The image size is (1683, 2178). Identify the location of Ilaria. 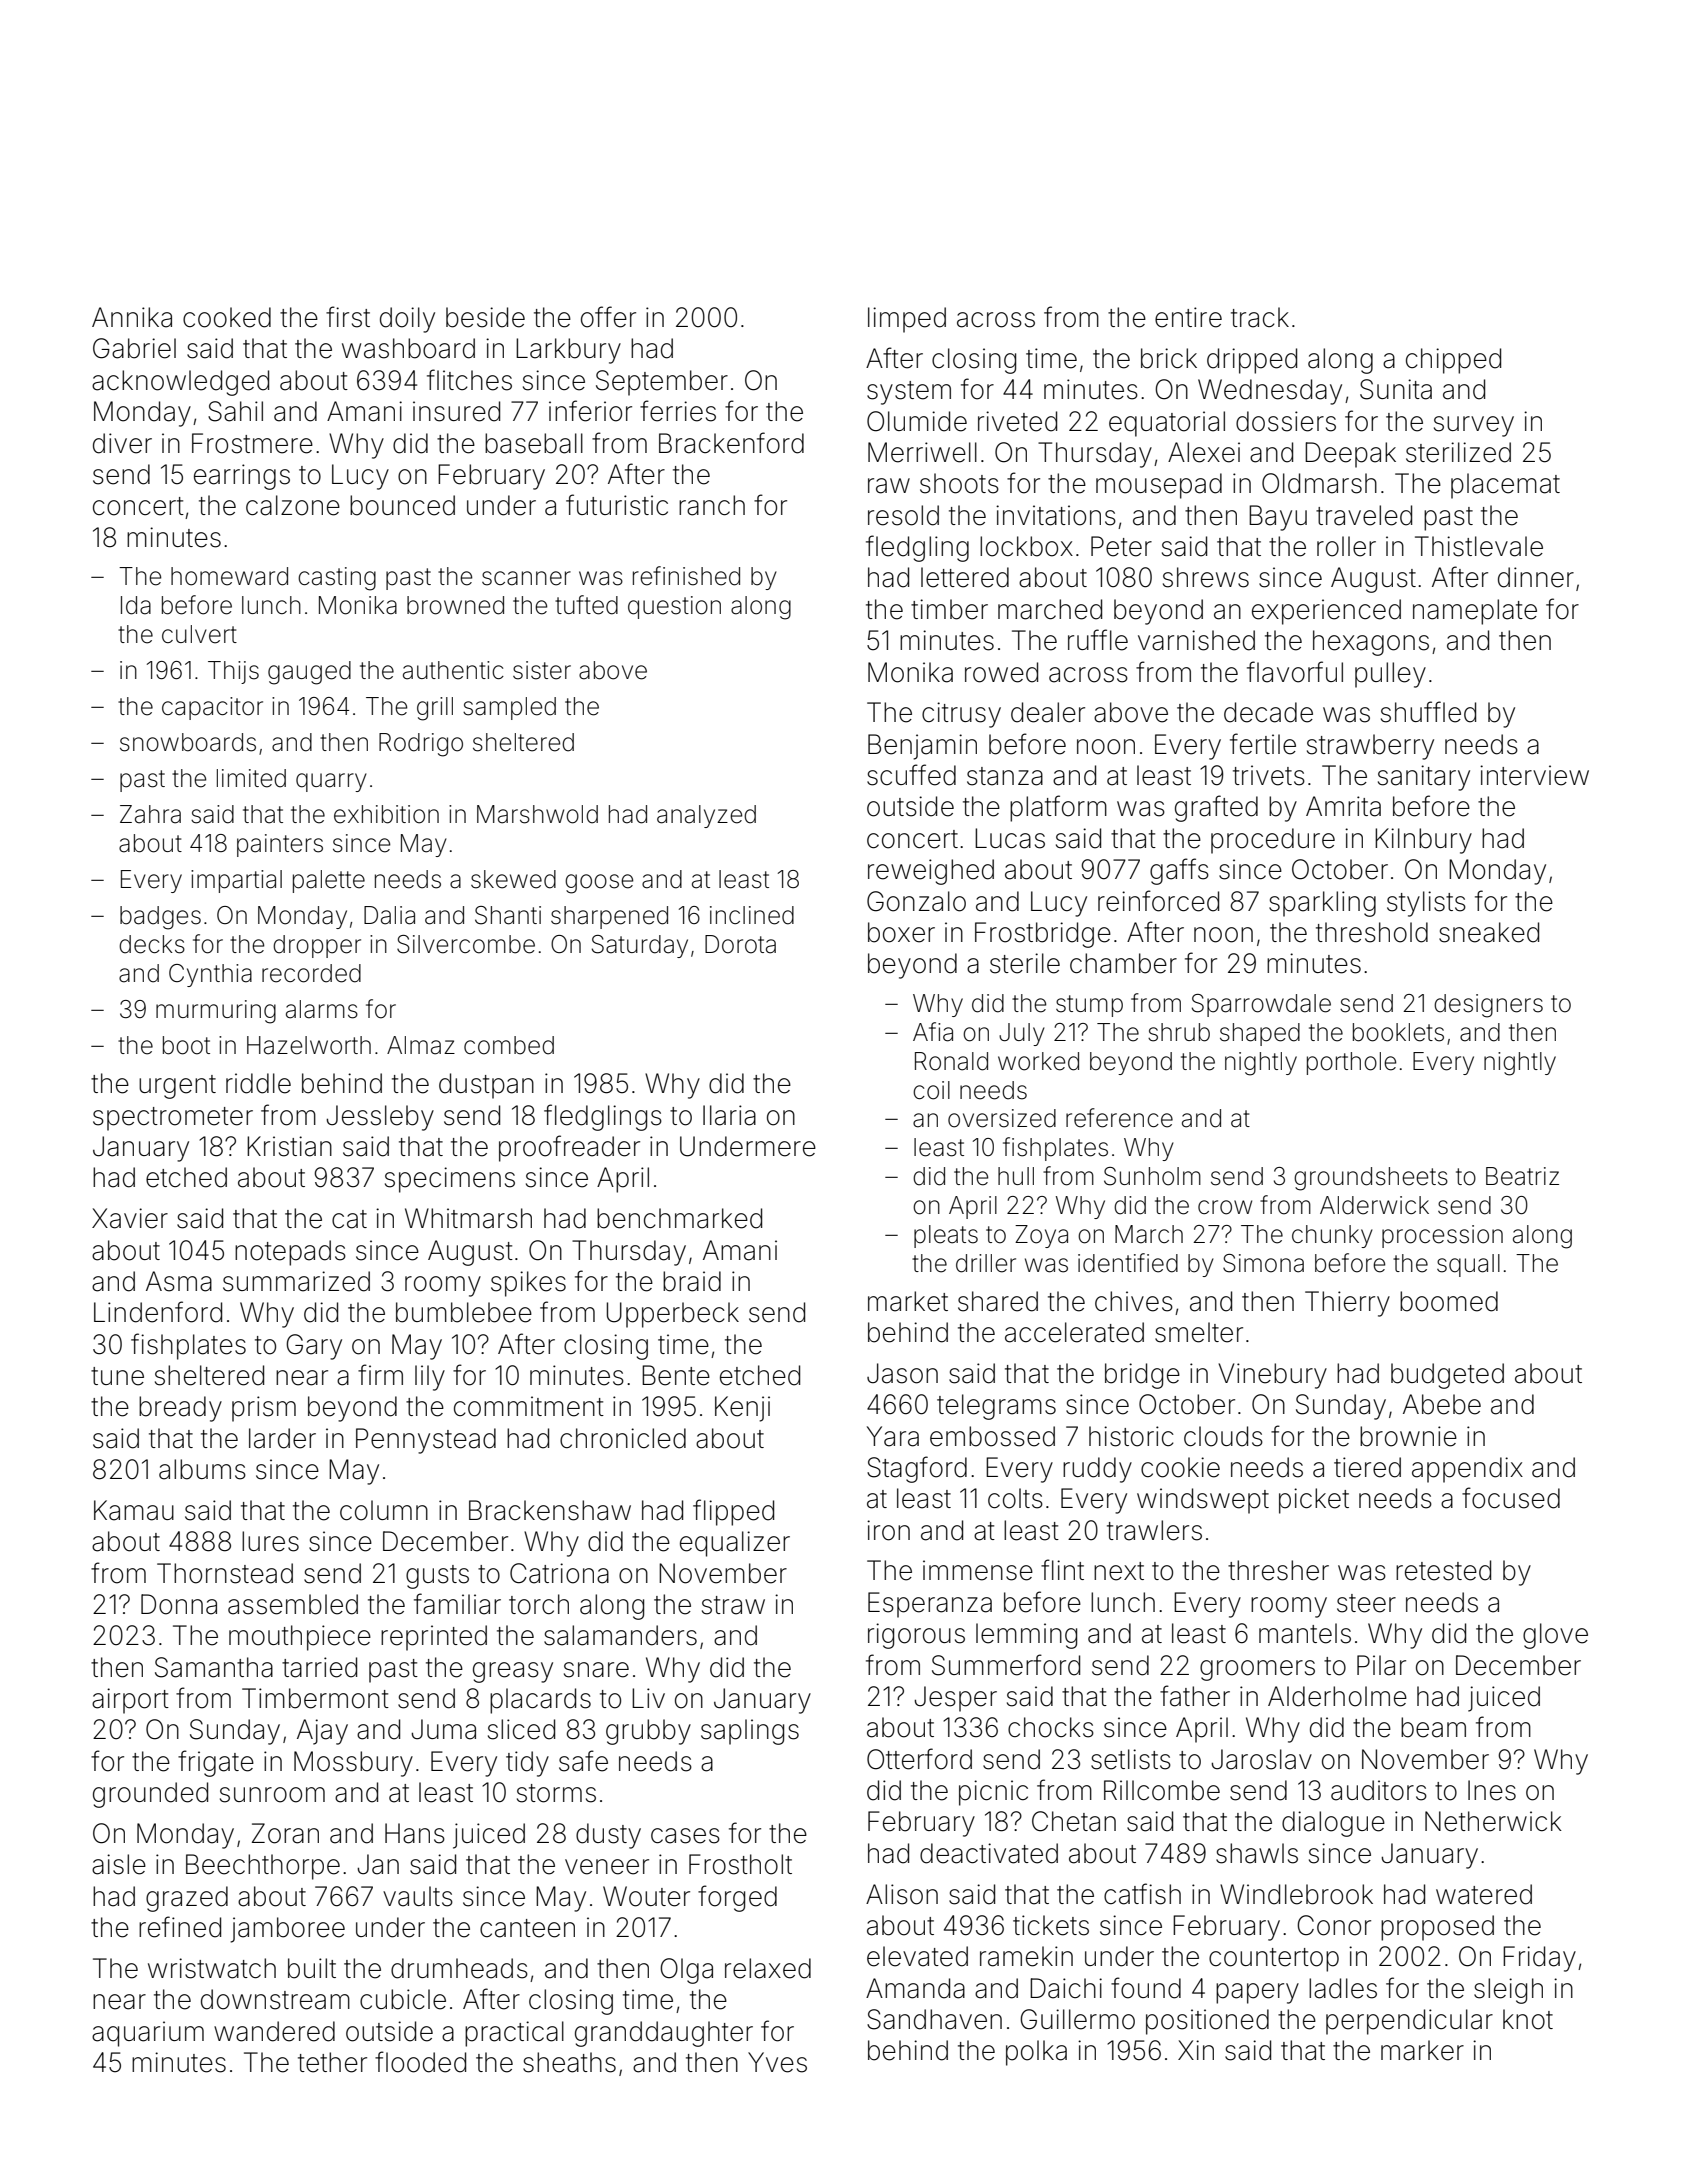
(729, 1115).
